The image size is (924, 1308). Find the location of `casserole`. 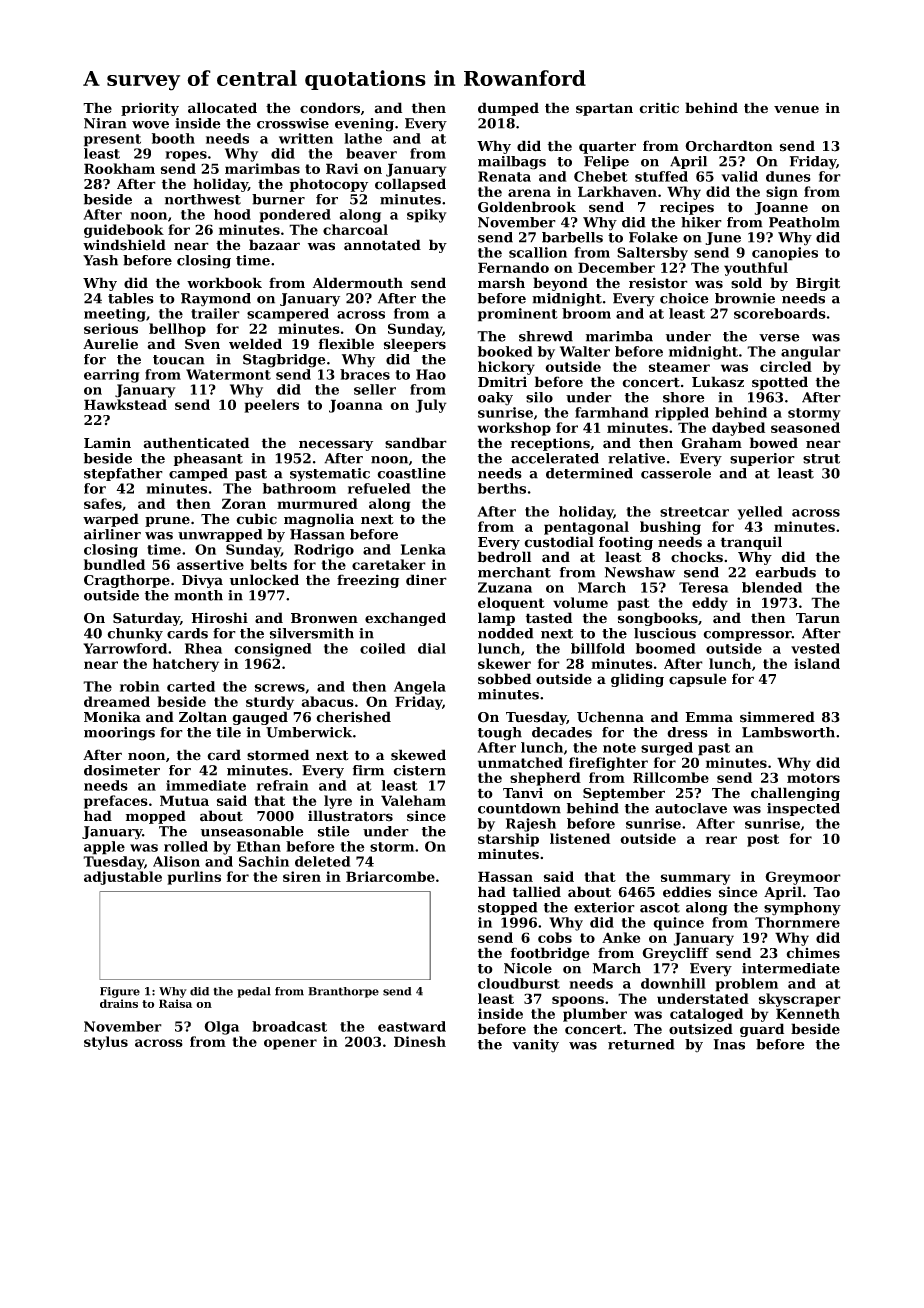

casserole is located at coordinates (676, 473).
